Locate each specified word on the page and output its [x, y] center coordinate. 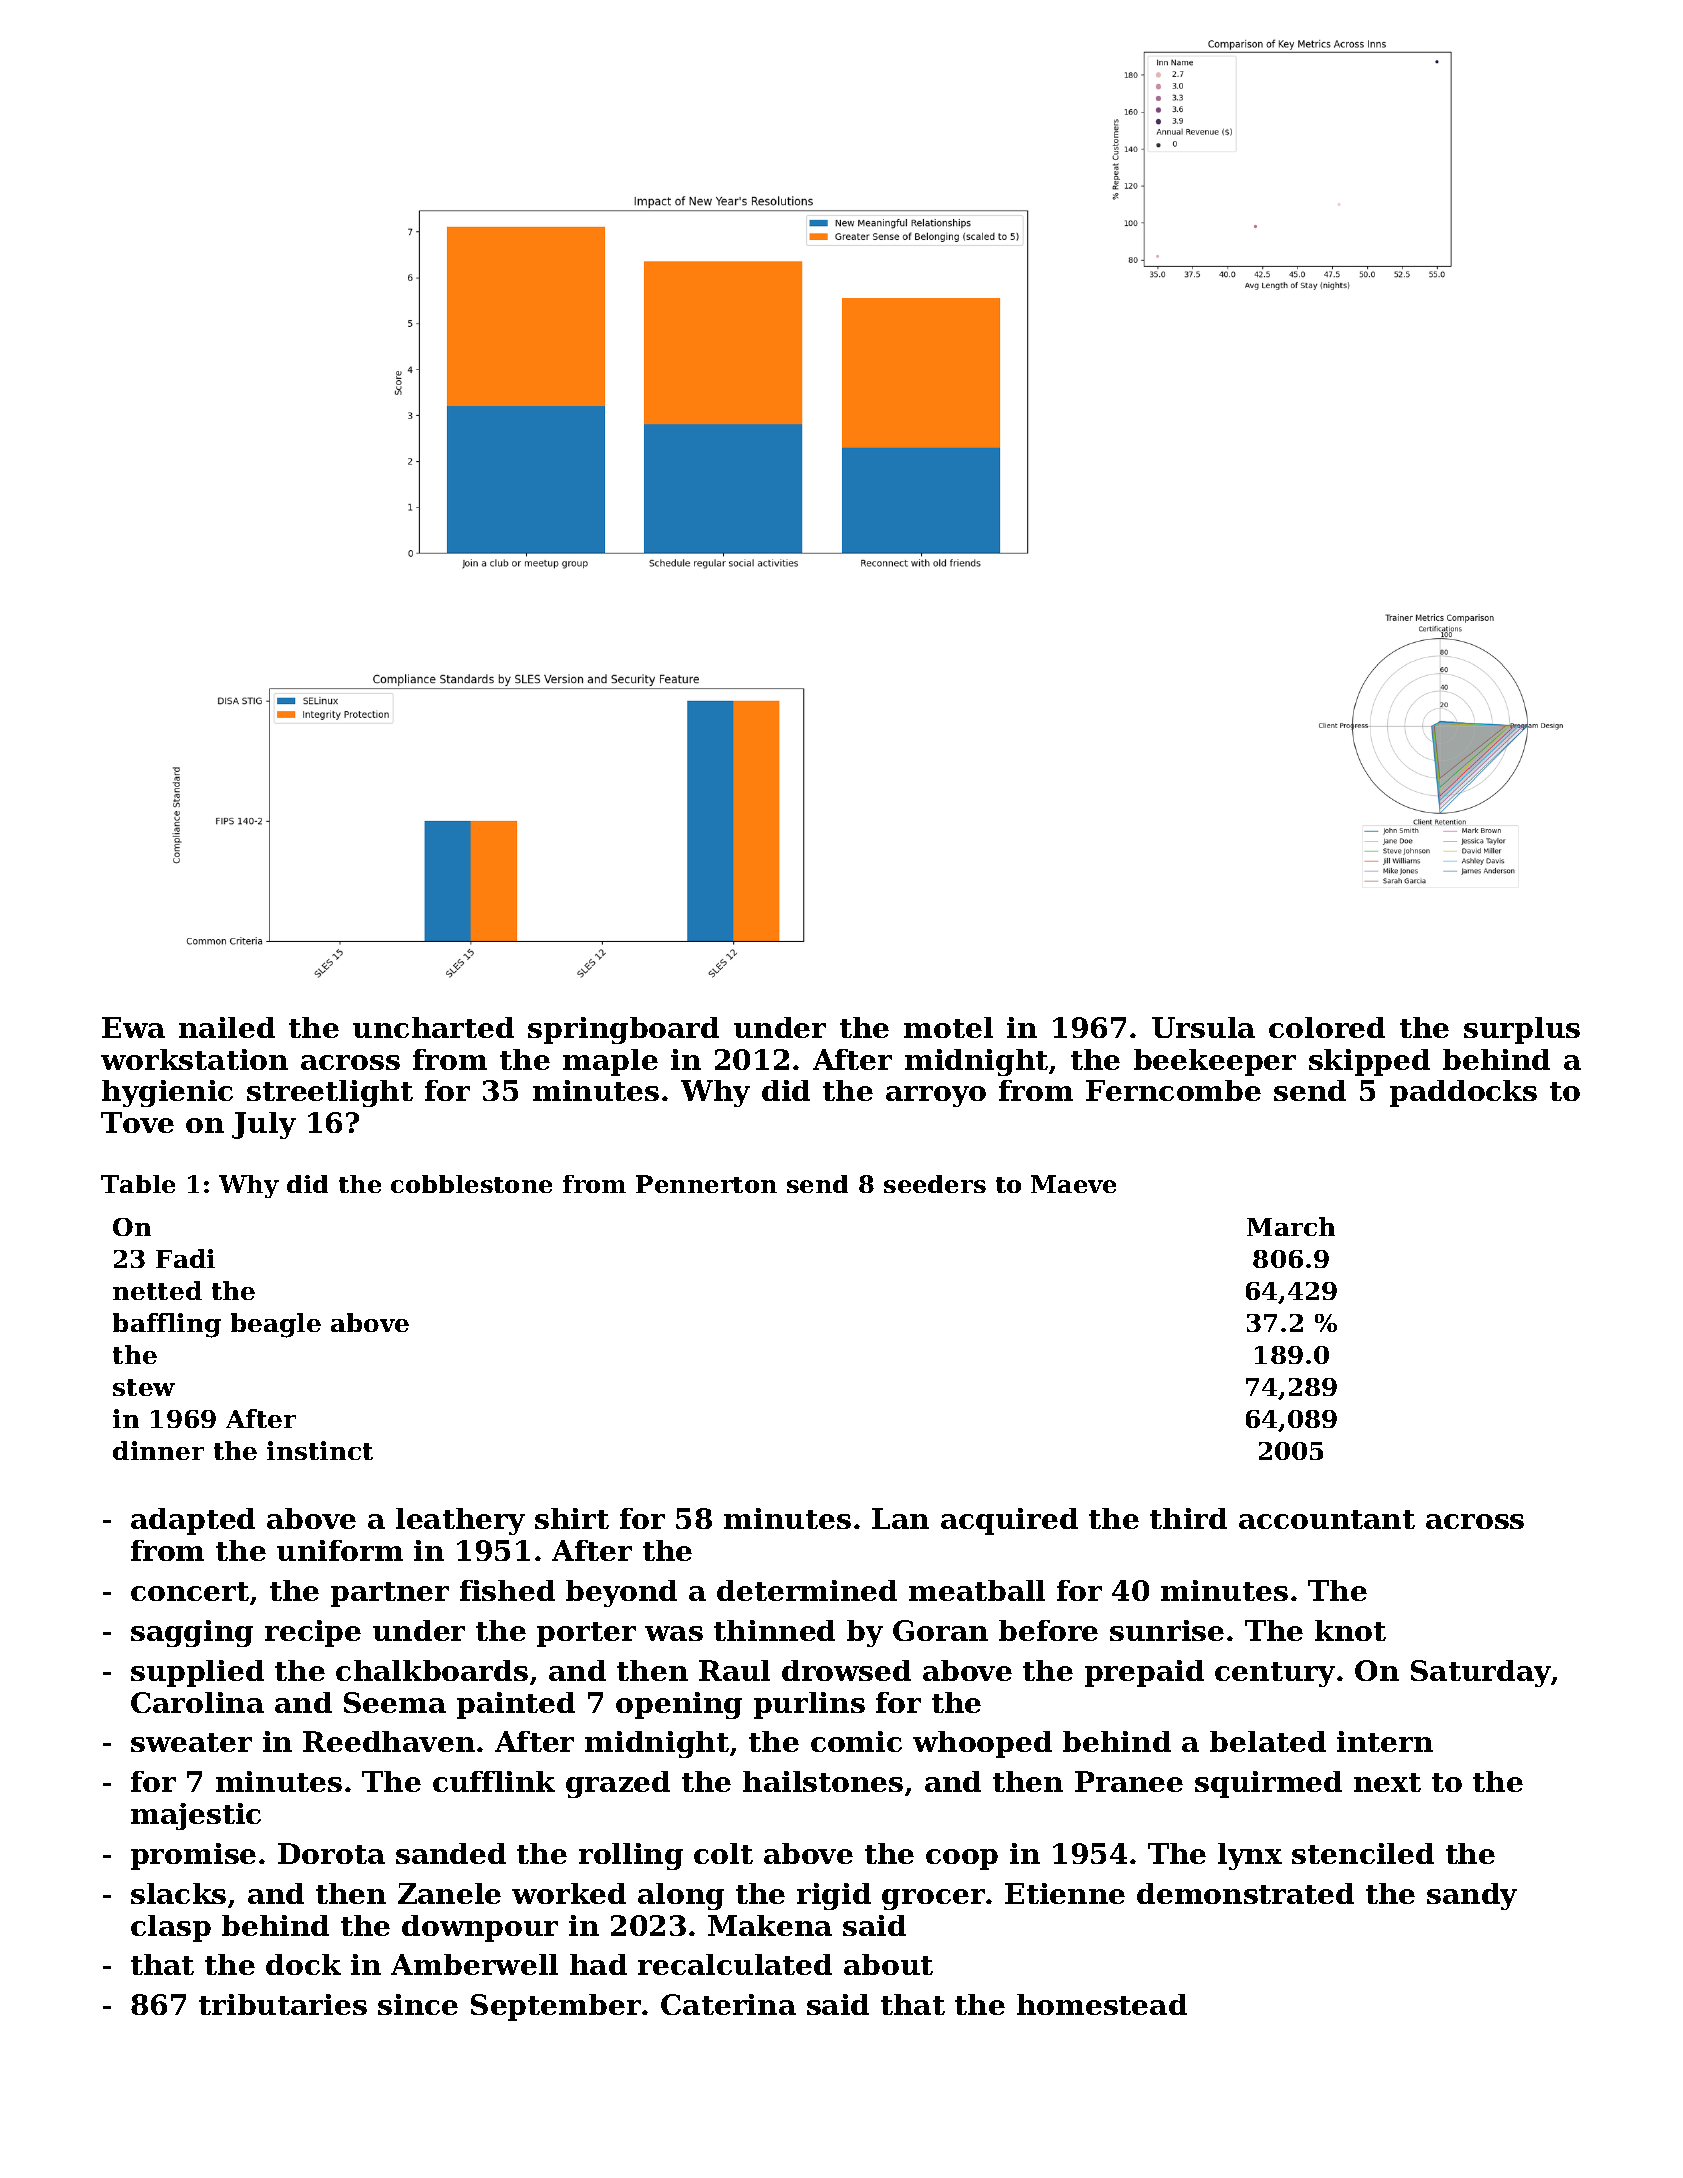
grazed [618, 1784]
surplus [1522, 1030]
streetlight [330, 1093]
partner [390, 1594]
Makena [770, 1925]
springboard [623, 1030]
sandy [1472, 1896]
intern [1385, 1741]
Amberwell [474, 1964]
